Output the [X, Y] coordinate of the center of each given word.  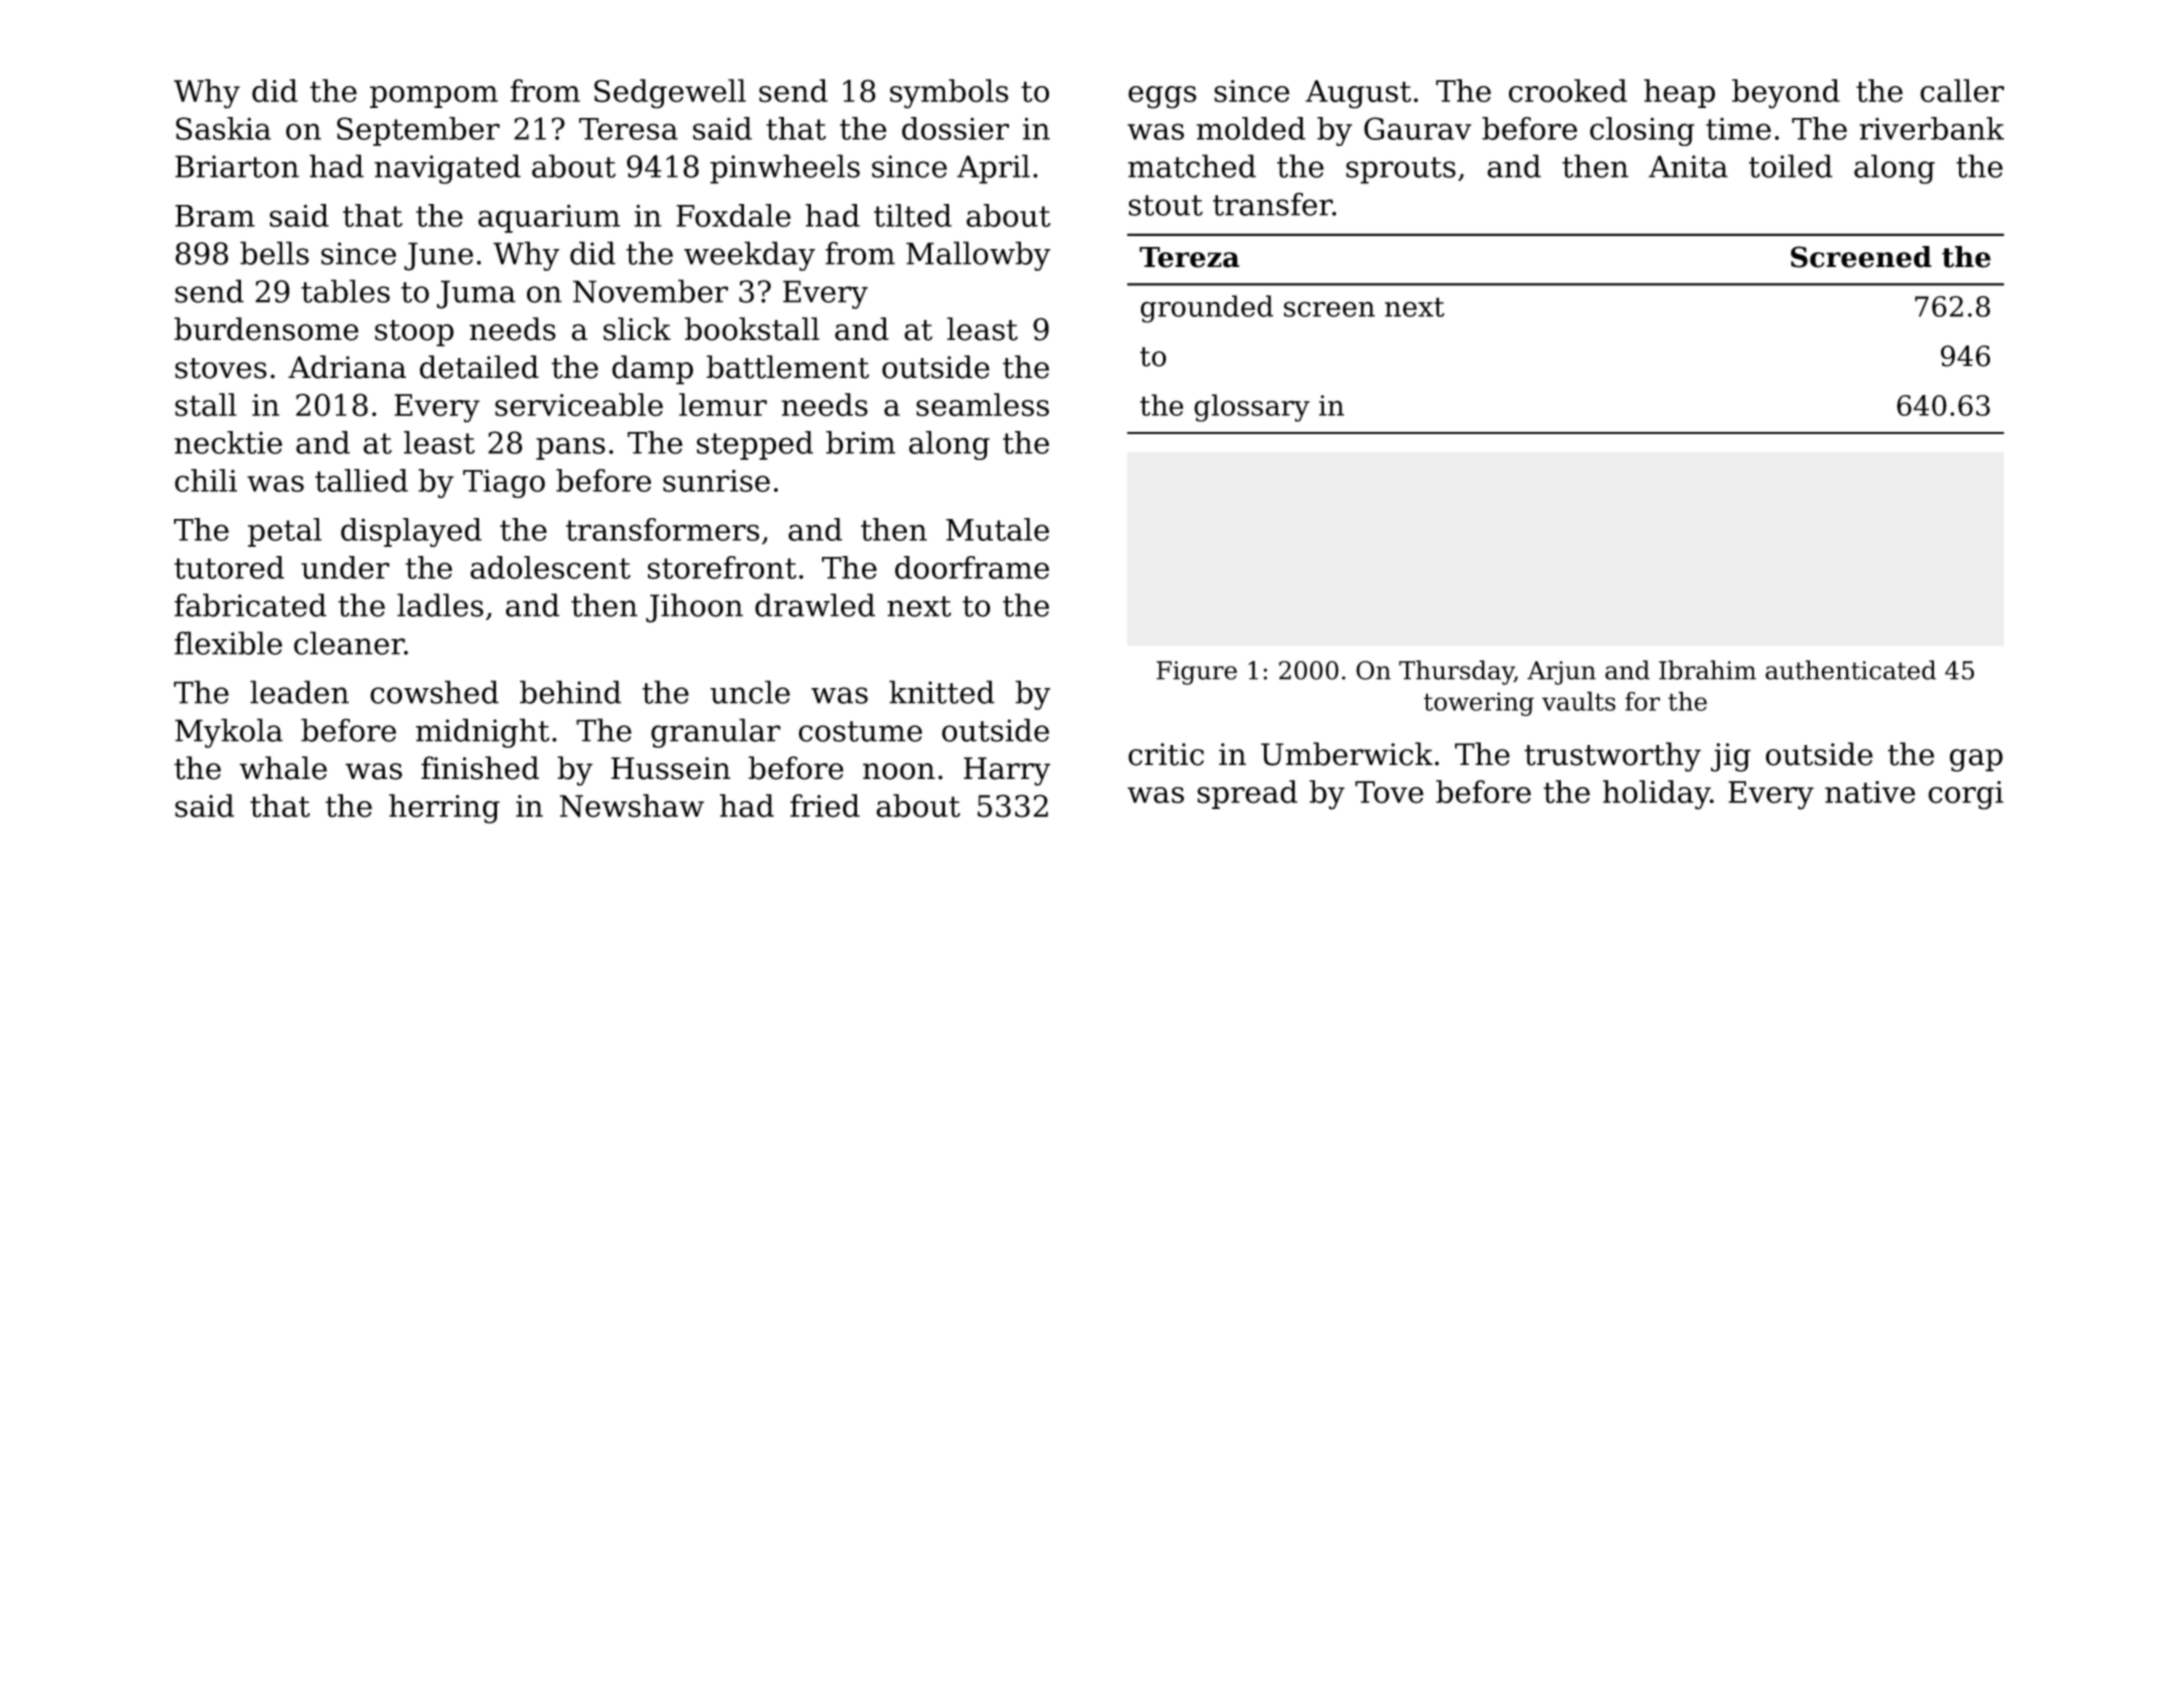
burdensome [266, 329]
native [1870, 792]
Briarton [237, 166]
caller [1962, 91]
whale [283, 768]
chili [206, 480]
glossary [1252, 408]
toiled [1791, 166]
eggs [1162, 97]
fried [825, 806]
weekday [749, 256]
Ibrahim [1707, 670]
